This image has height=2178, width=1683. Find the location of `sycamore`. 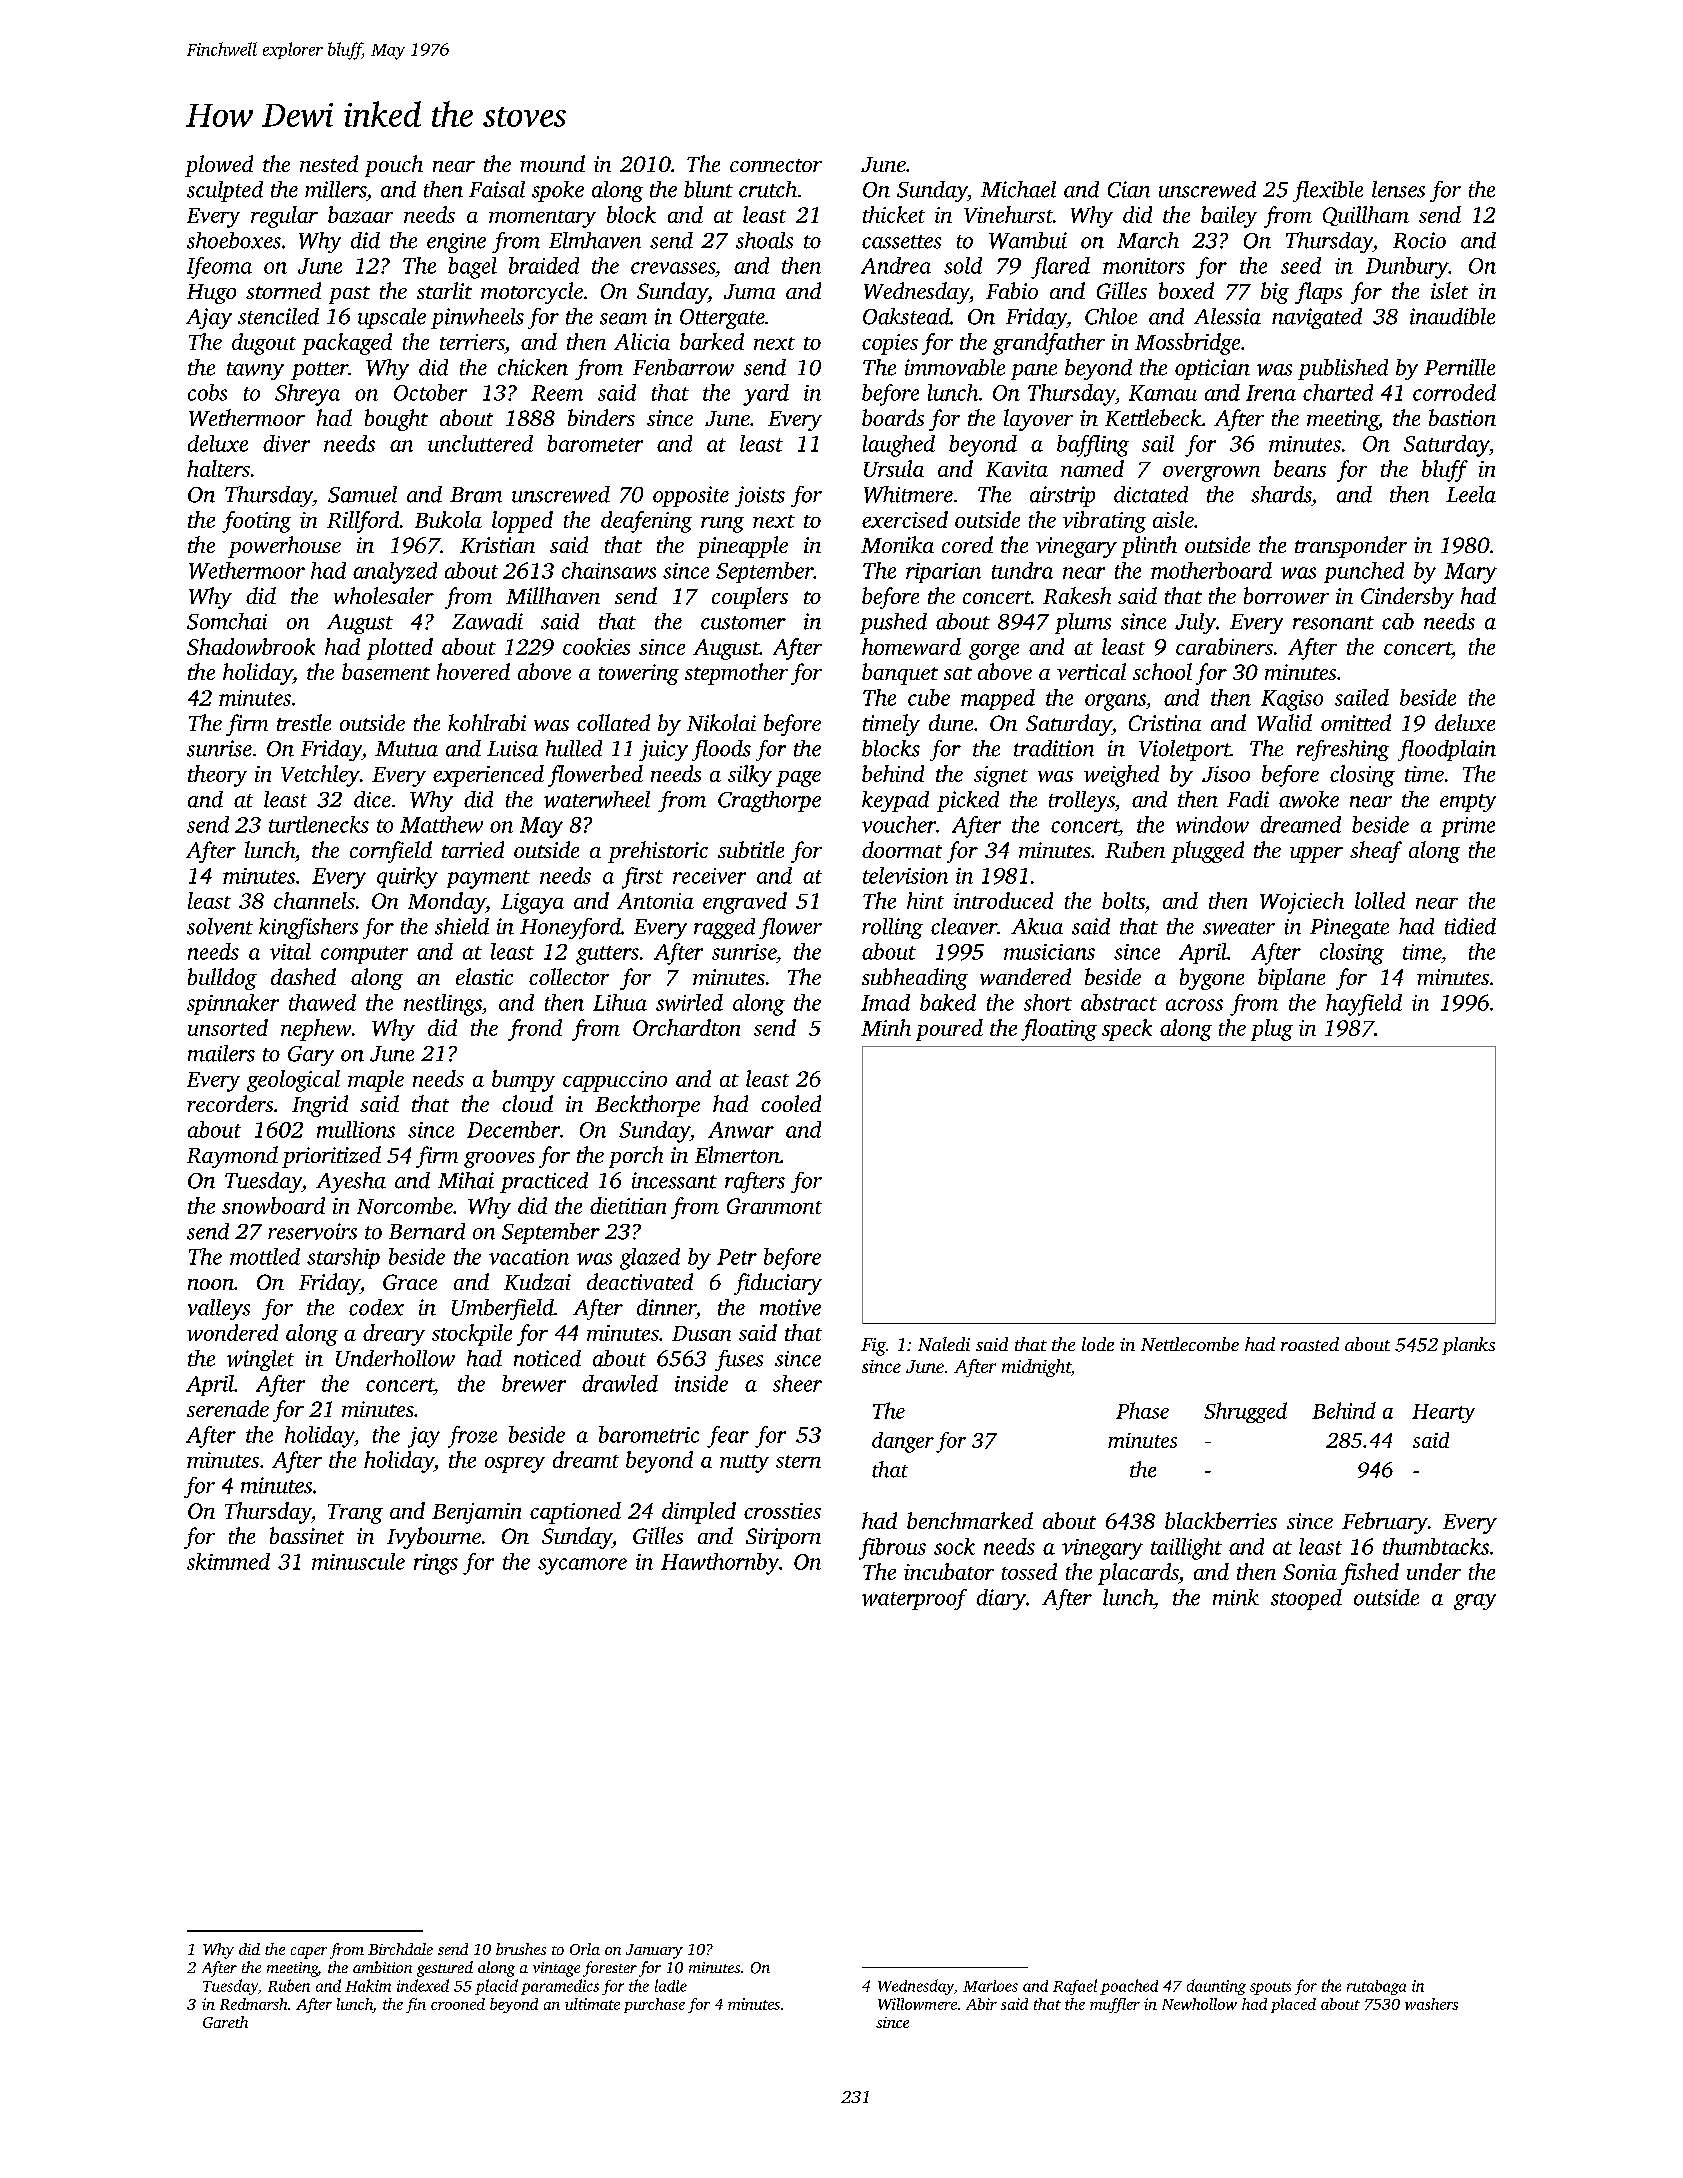

sycamore is located at coordinates (582, 1566).
